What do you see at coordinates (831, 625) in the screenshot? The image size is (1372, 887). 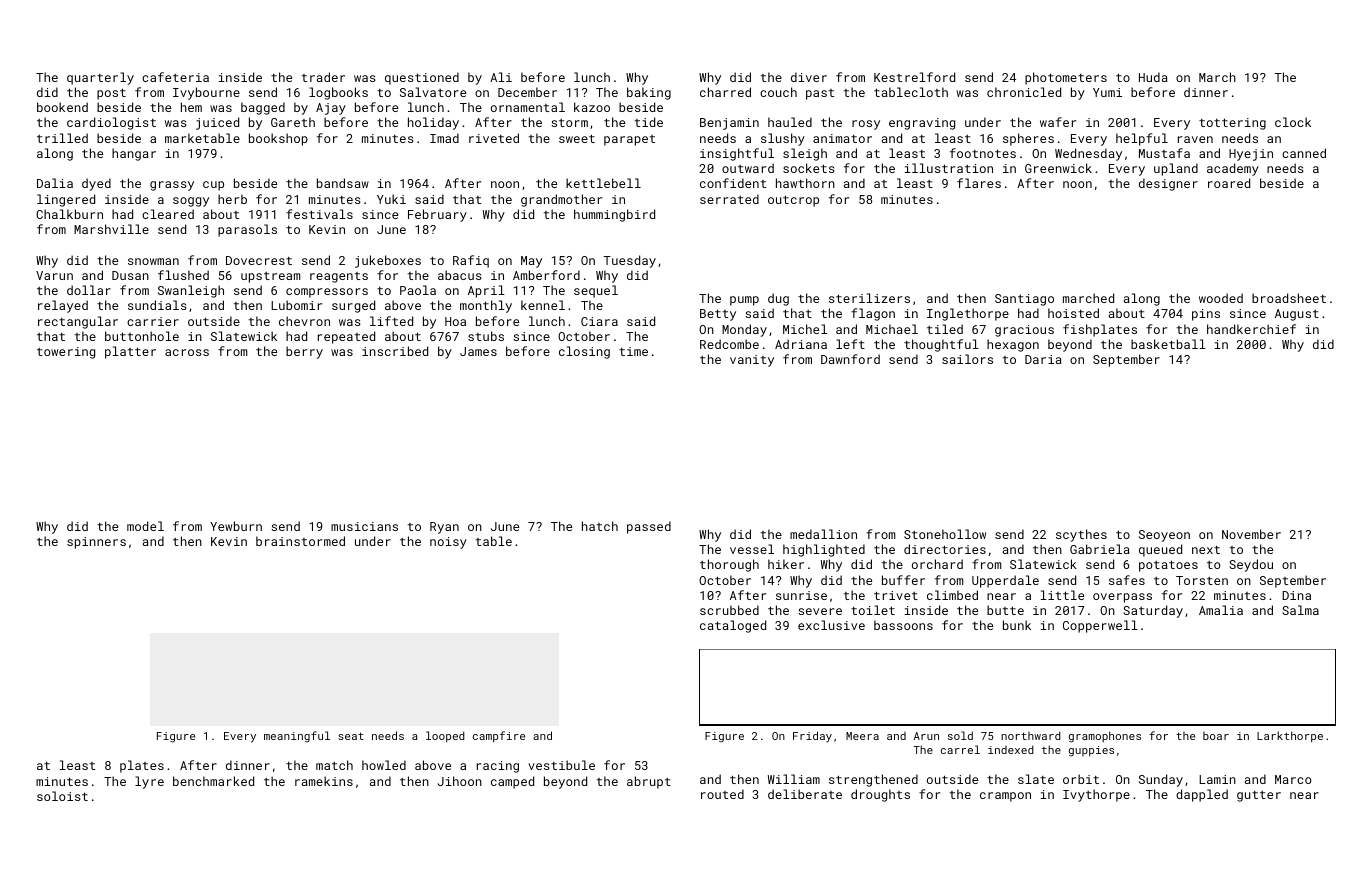 I see `exclusive` at bounding box center [831, 625].
